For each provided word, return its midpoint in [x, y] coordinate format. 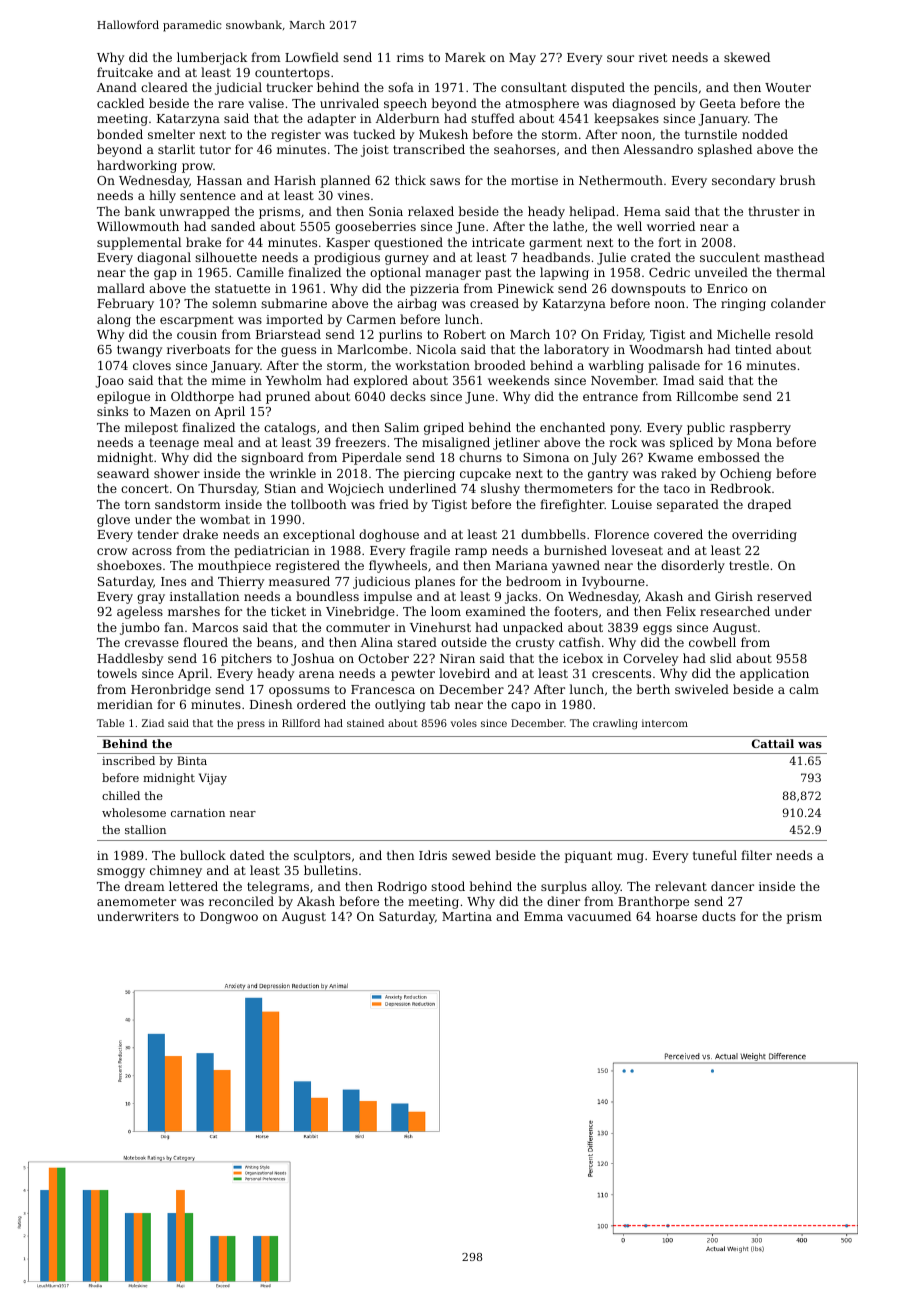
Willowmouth [138, 226]
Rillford [301, 723]
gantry [608, 475]
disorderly [693, 566]
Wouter [788, 87]
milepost [151, 428]
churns [480, 457]
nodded [765, 134]
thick [410, 180]
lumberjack [212, 58]
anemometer [136, 901]
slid [721, 658]
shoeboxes [129, 565]
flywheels [398, 566]
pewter [413, 675]
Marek [465, 57]
